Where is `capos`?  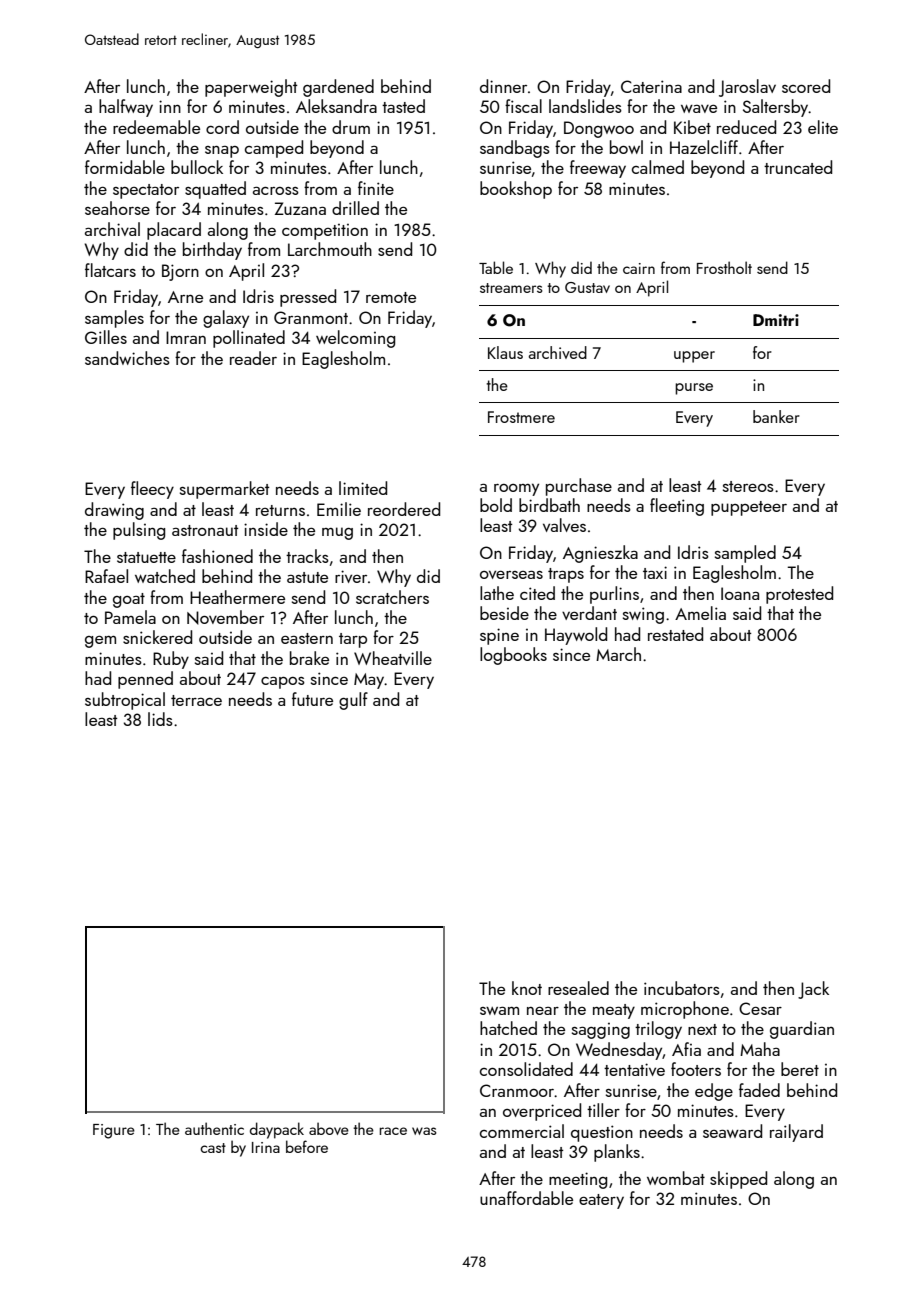 capos is located at coordinates (283, 683).
